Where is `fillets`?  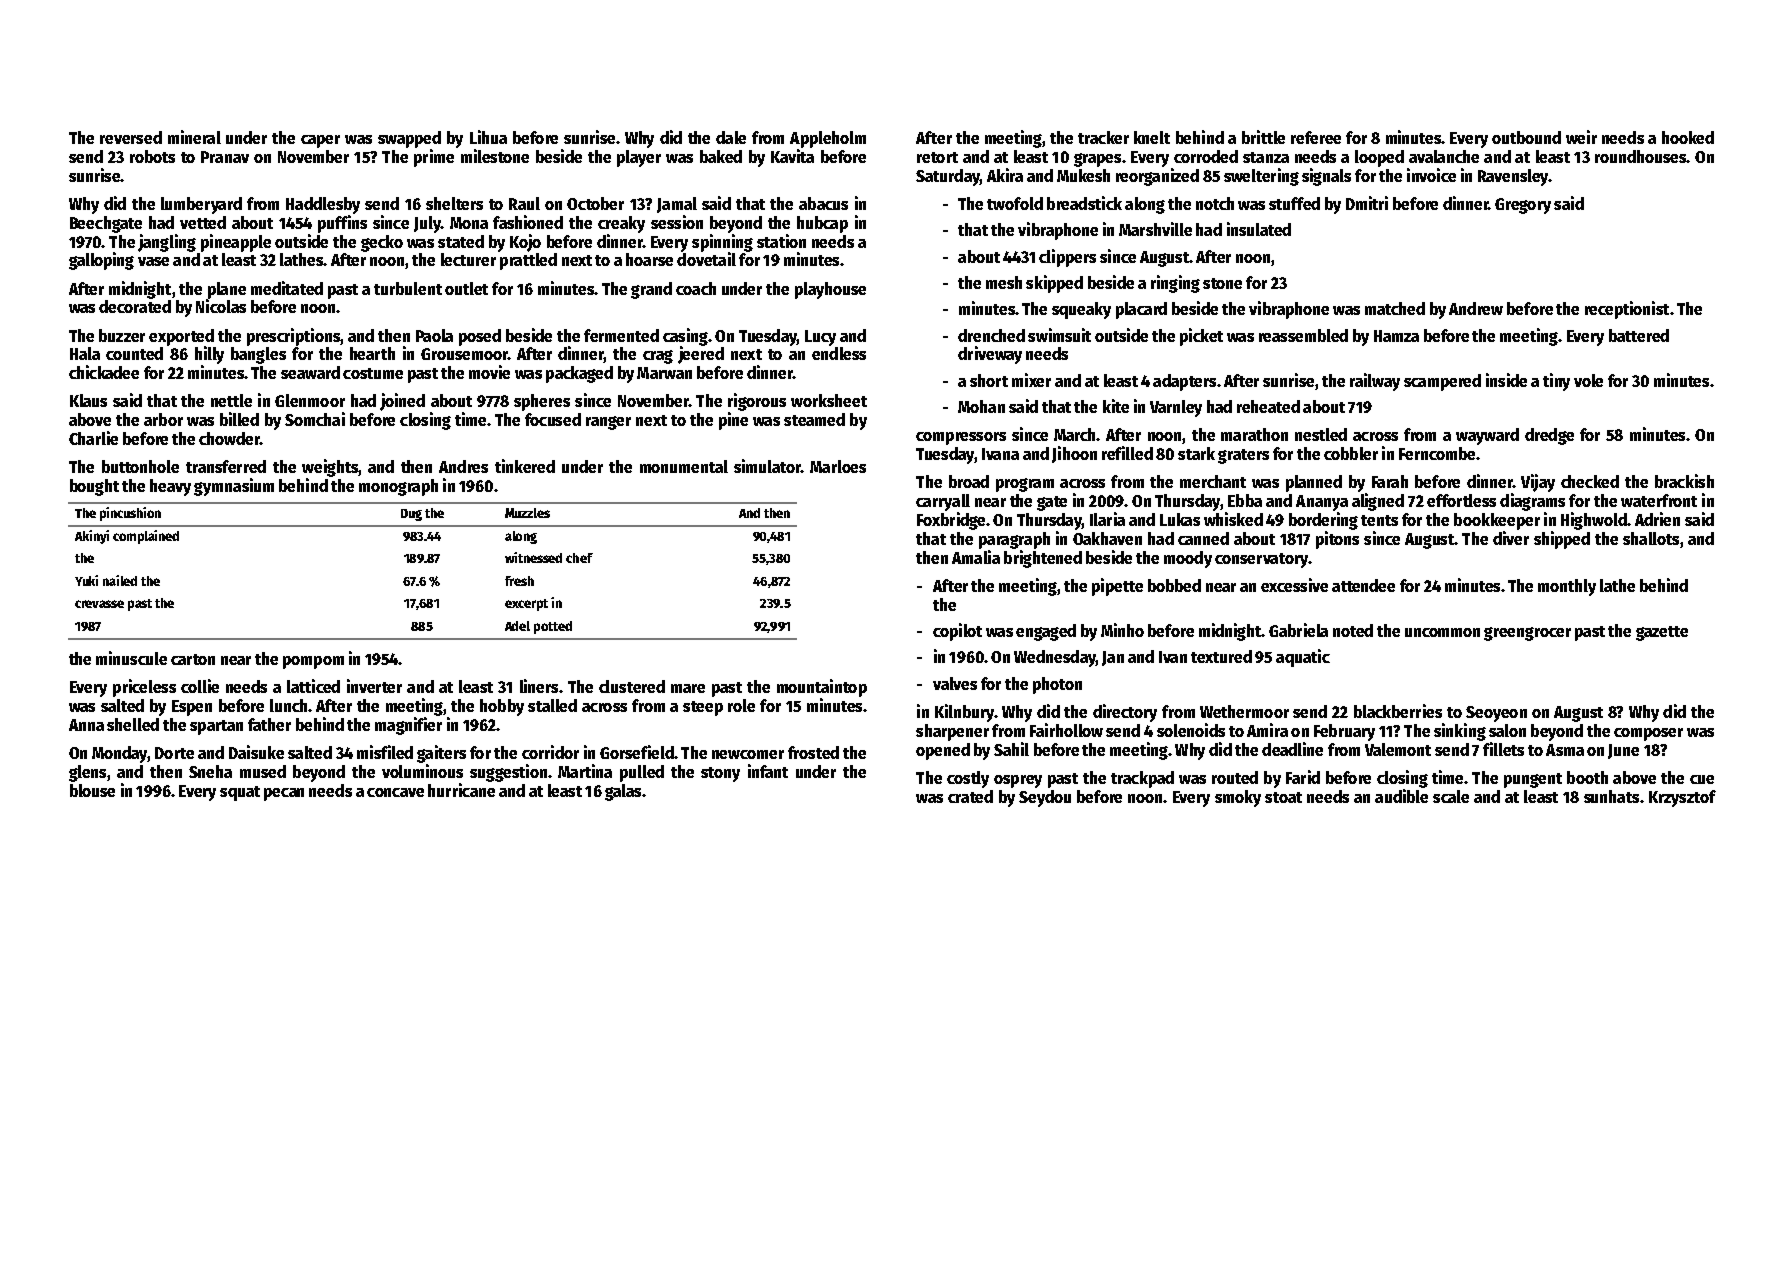
fillets is located at coordinates (1503, 749).
